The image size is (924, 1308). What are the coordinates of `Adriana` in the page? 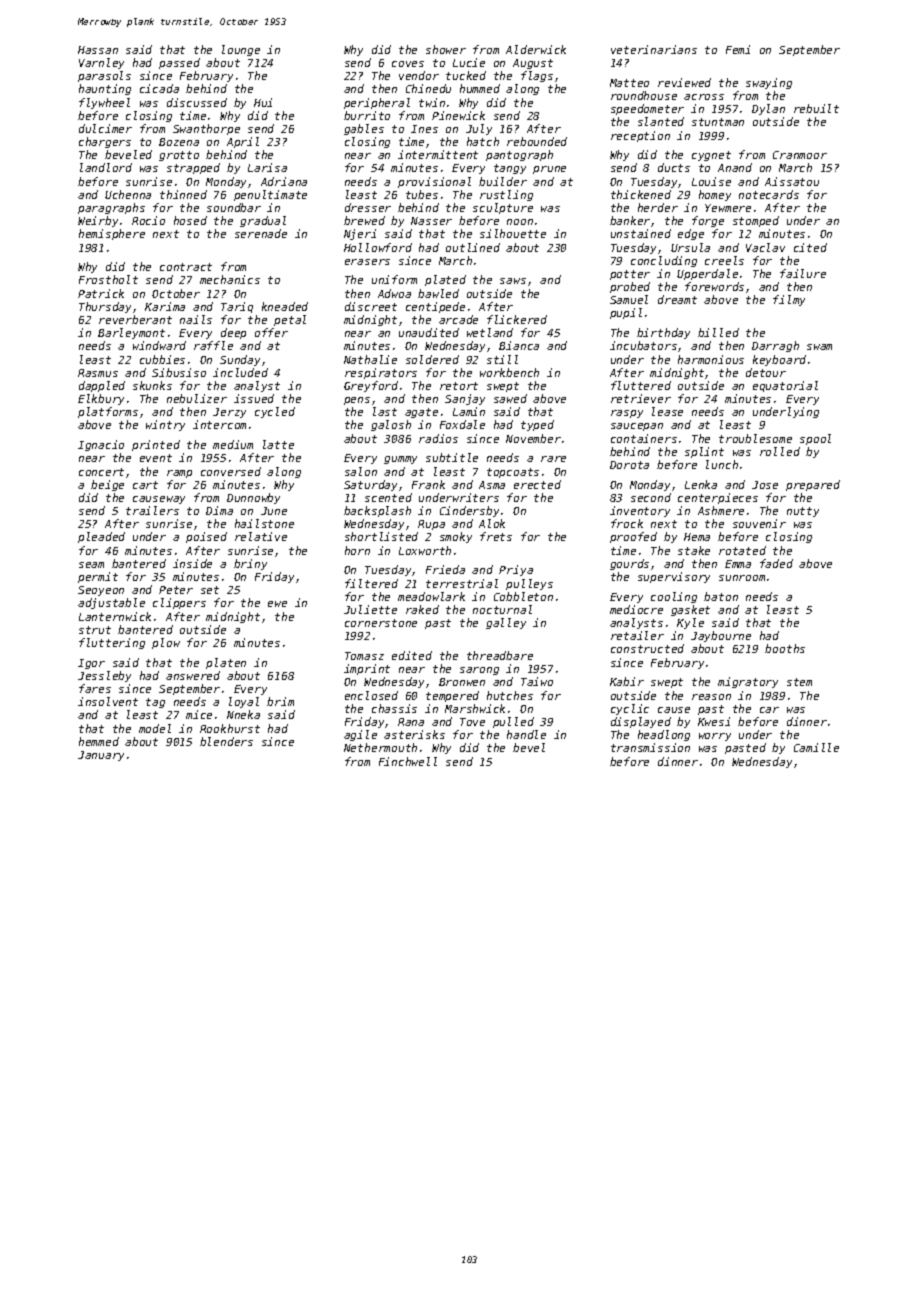 It's located at (284, 181).
